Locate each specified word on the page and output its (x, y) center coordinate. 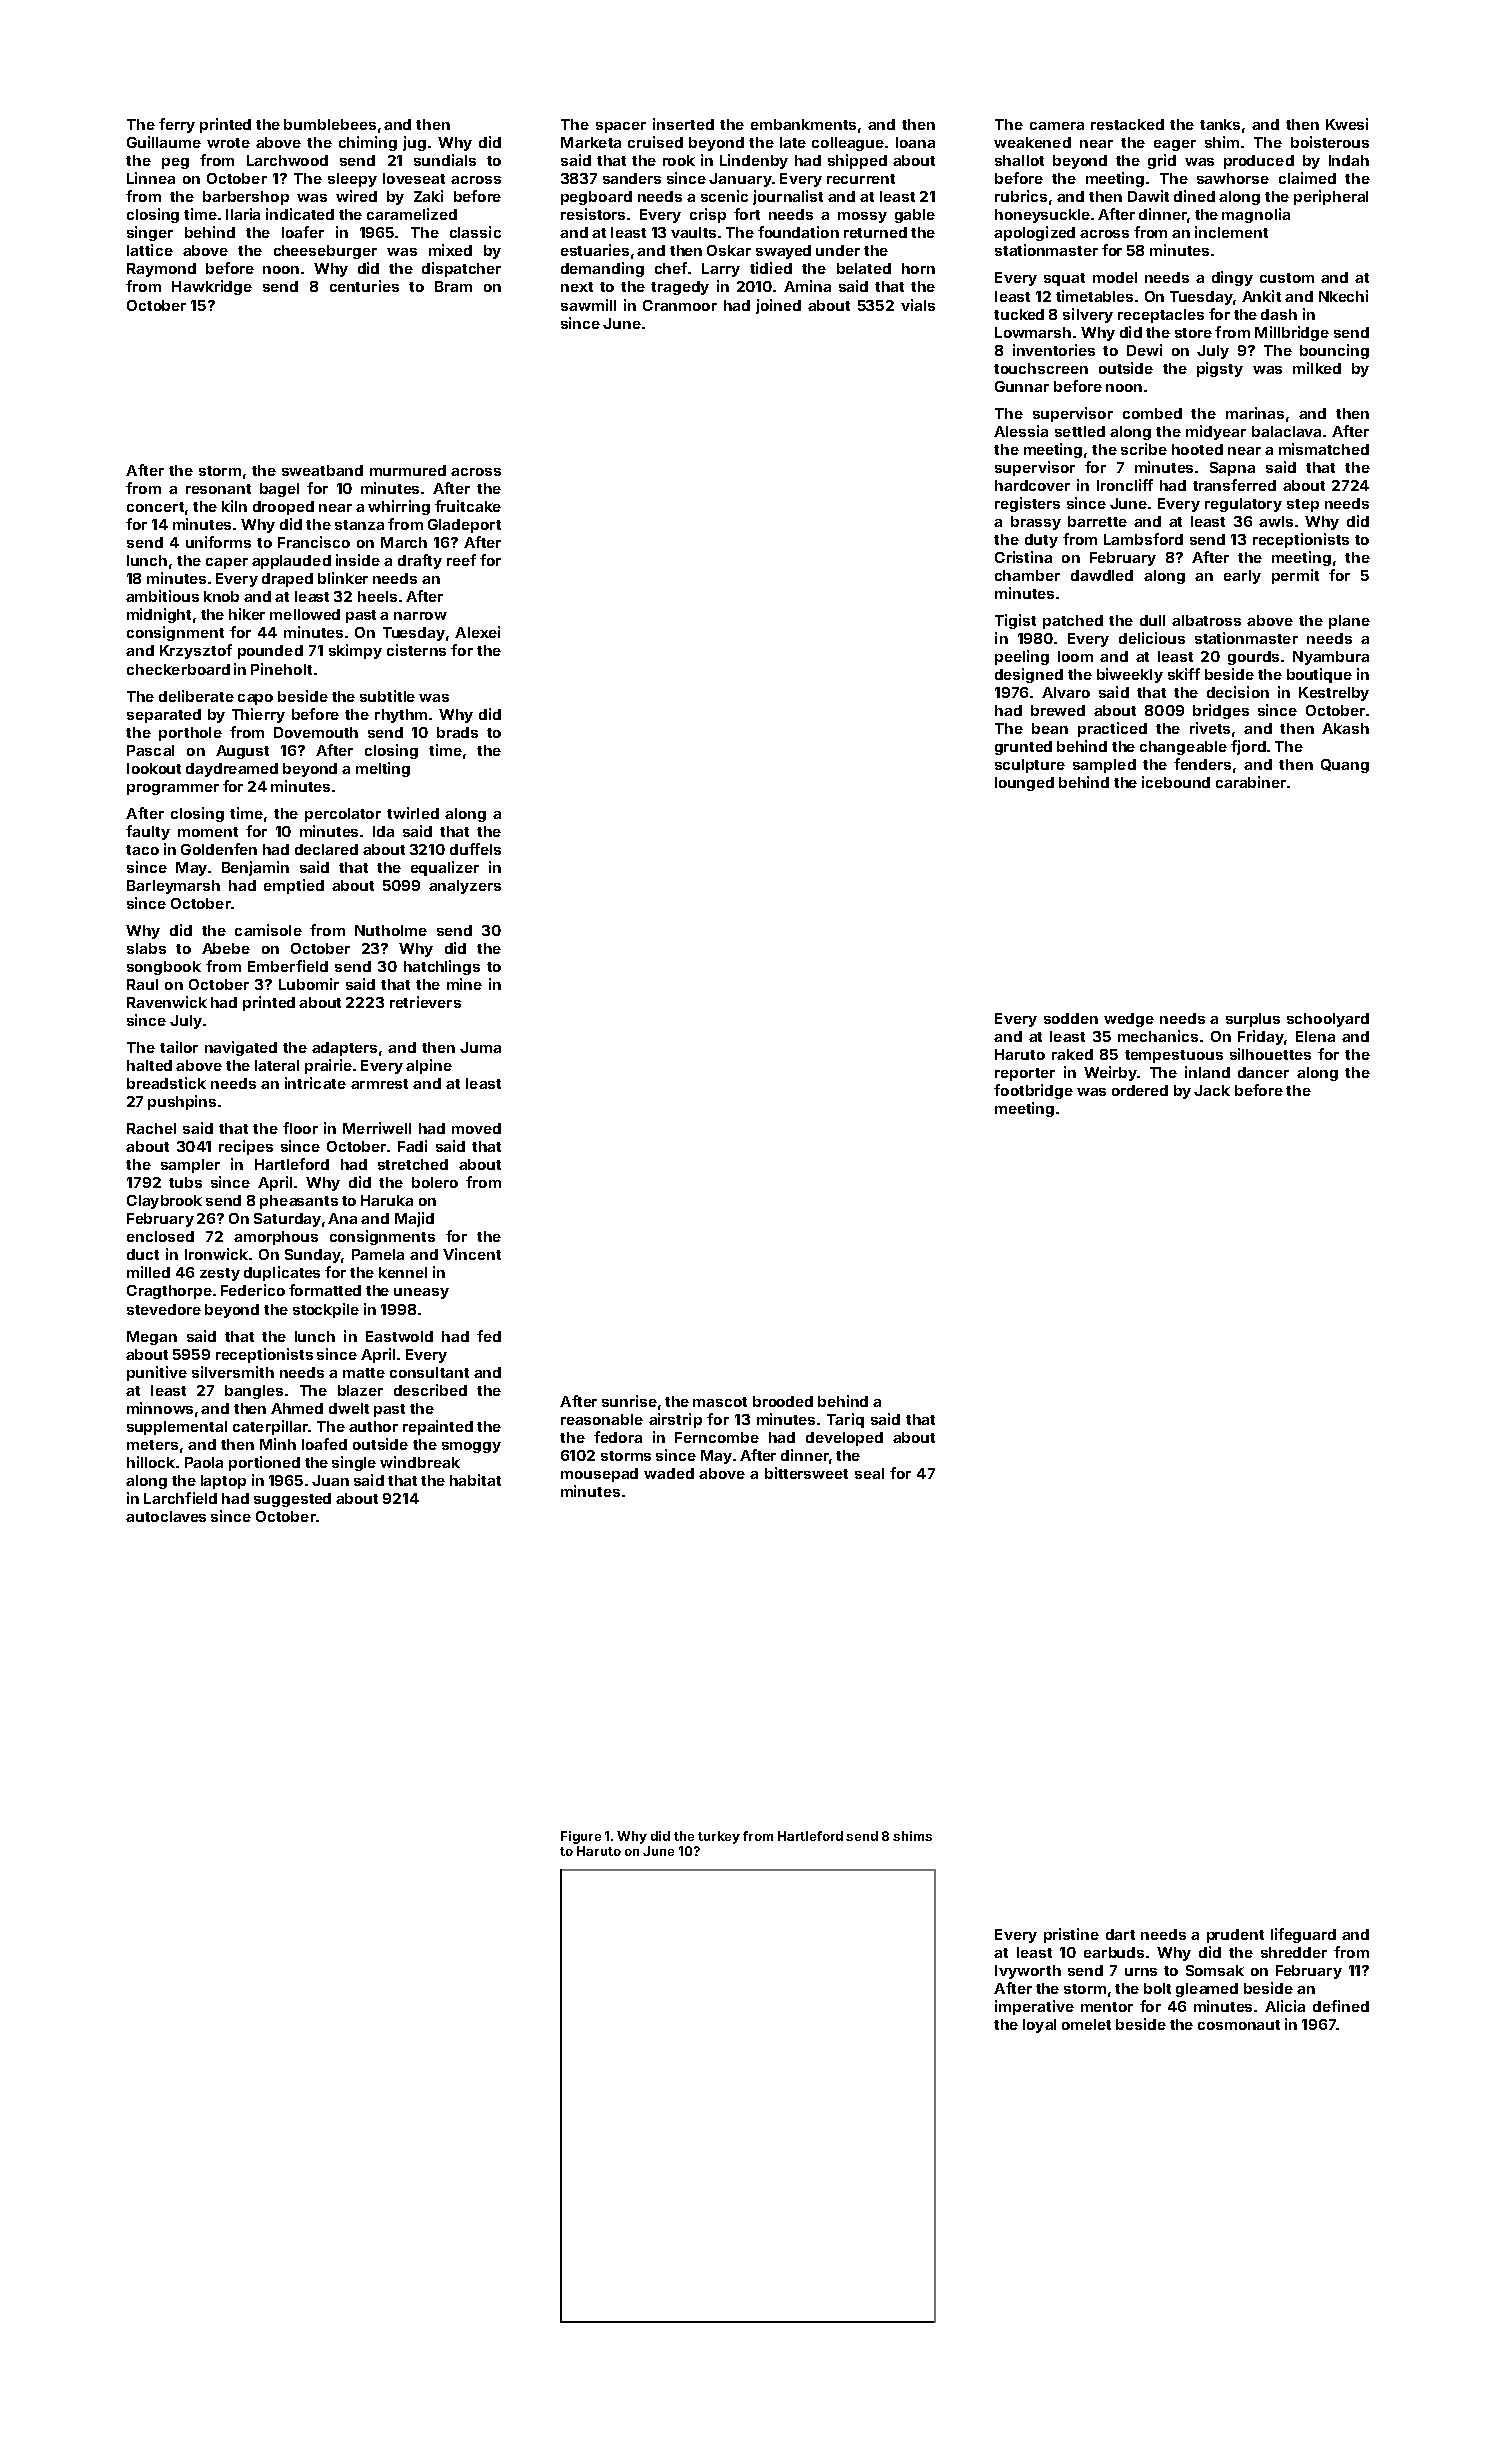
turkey (719, 1837)
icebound (1176, 782)
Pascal (150, 750)
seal (869, 1473)
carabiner (1251, 782)
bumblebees (330, 124)
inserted (683, 124)
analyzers (465, 887)
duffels (475, 849)
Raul (142, 984)
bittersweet (806, 1473)
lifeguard (1303, 1935)
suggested (292, 1500)
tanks (1220, 124)
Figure (581, 1837)
